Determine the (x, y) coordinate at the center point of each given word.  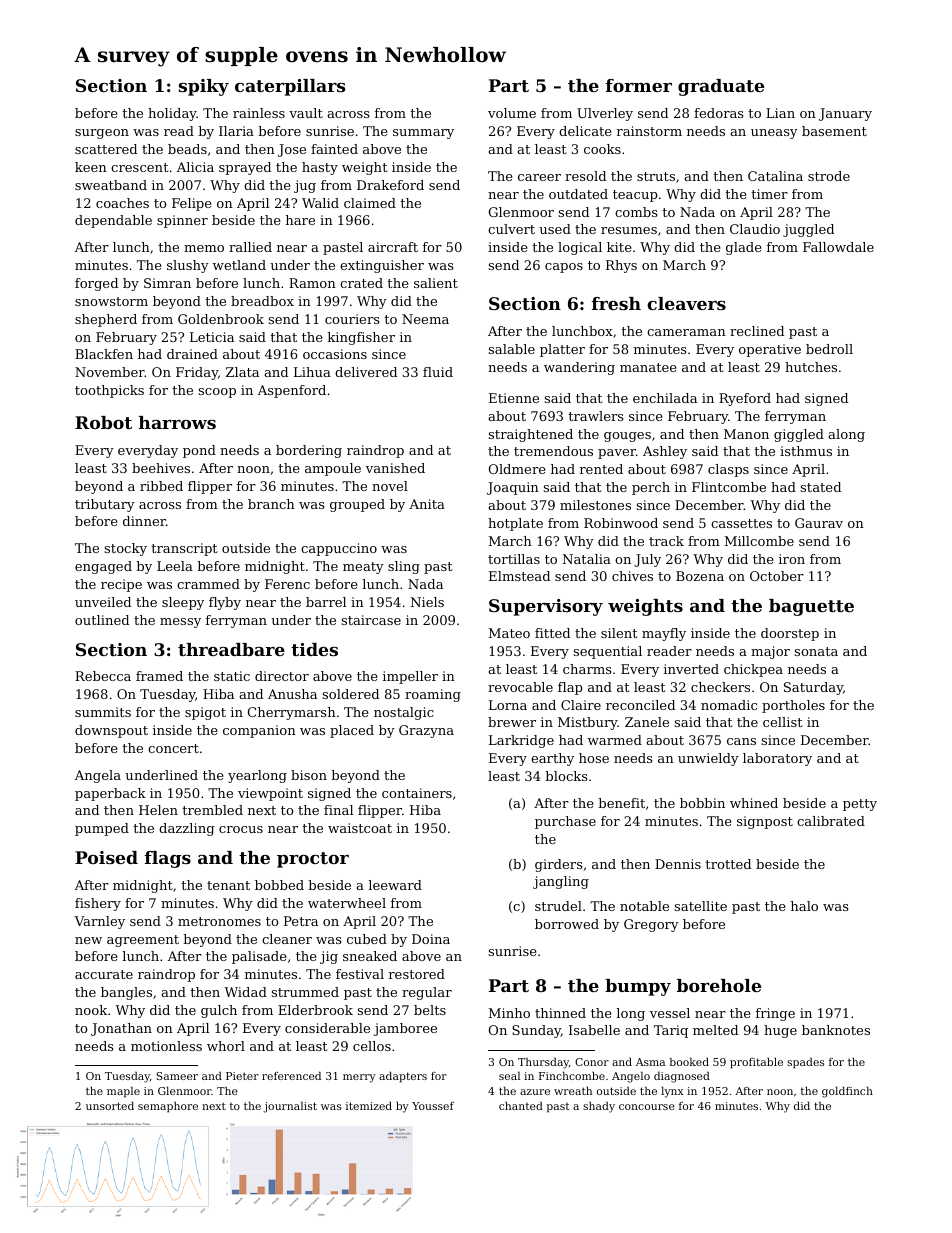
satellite (701, 906)
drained (192, 354)
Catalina (775, 176)
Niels (427, 602)
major (770, 652)
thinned (560, 1013)
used (555, 229)
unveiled (103, 602)
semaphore (168, 1107)
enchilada (665, 398)
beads (187, 149)
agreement (143, 941)
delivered (366, 372)
